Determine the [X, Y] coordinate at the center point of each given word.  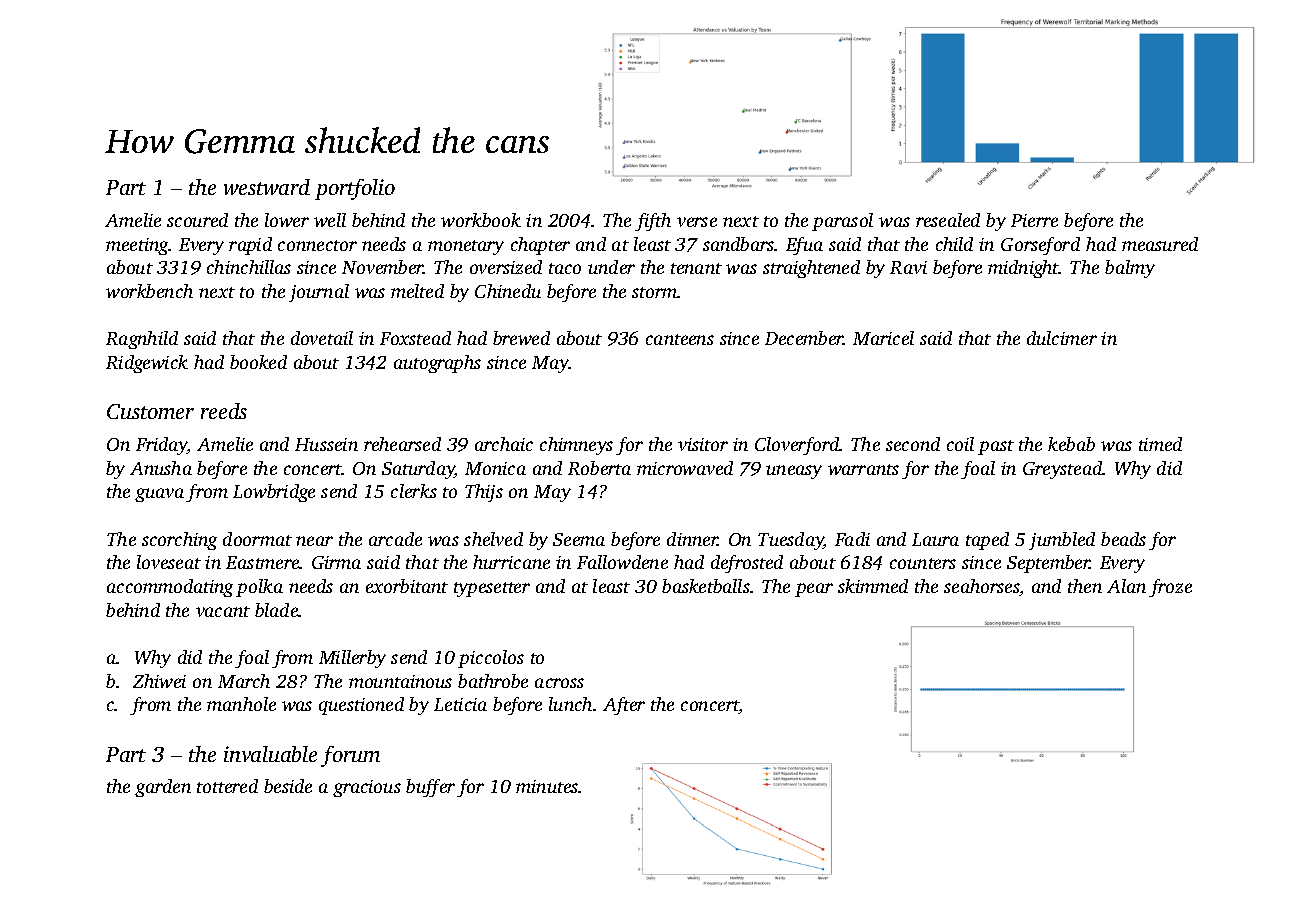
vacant [223, 611]
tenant [696, 268]
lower [287, 220]
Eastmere [263, 562]
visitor [703, 444]
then [1085, 586]
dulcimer [1062, 338]
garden [163, 788]
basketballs [706, 586]
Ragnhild [142, 340]
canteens [680, 339]
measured [1160, 244]
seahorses [982, 587]
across [559, 683]
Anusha [161, 468]
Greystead [1063, 470]
